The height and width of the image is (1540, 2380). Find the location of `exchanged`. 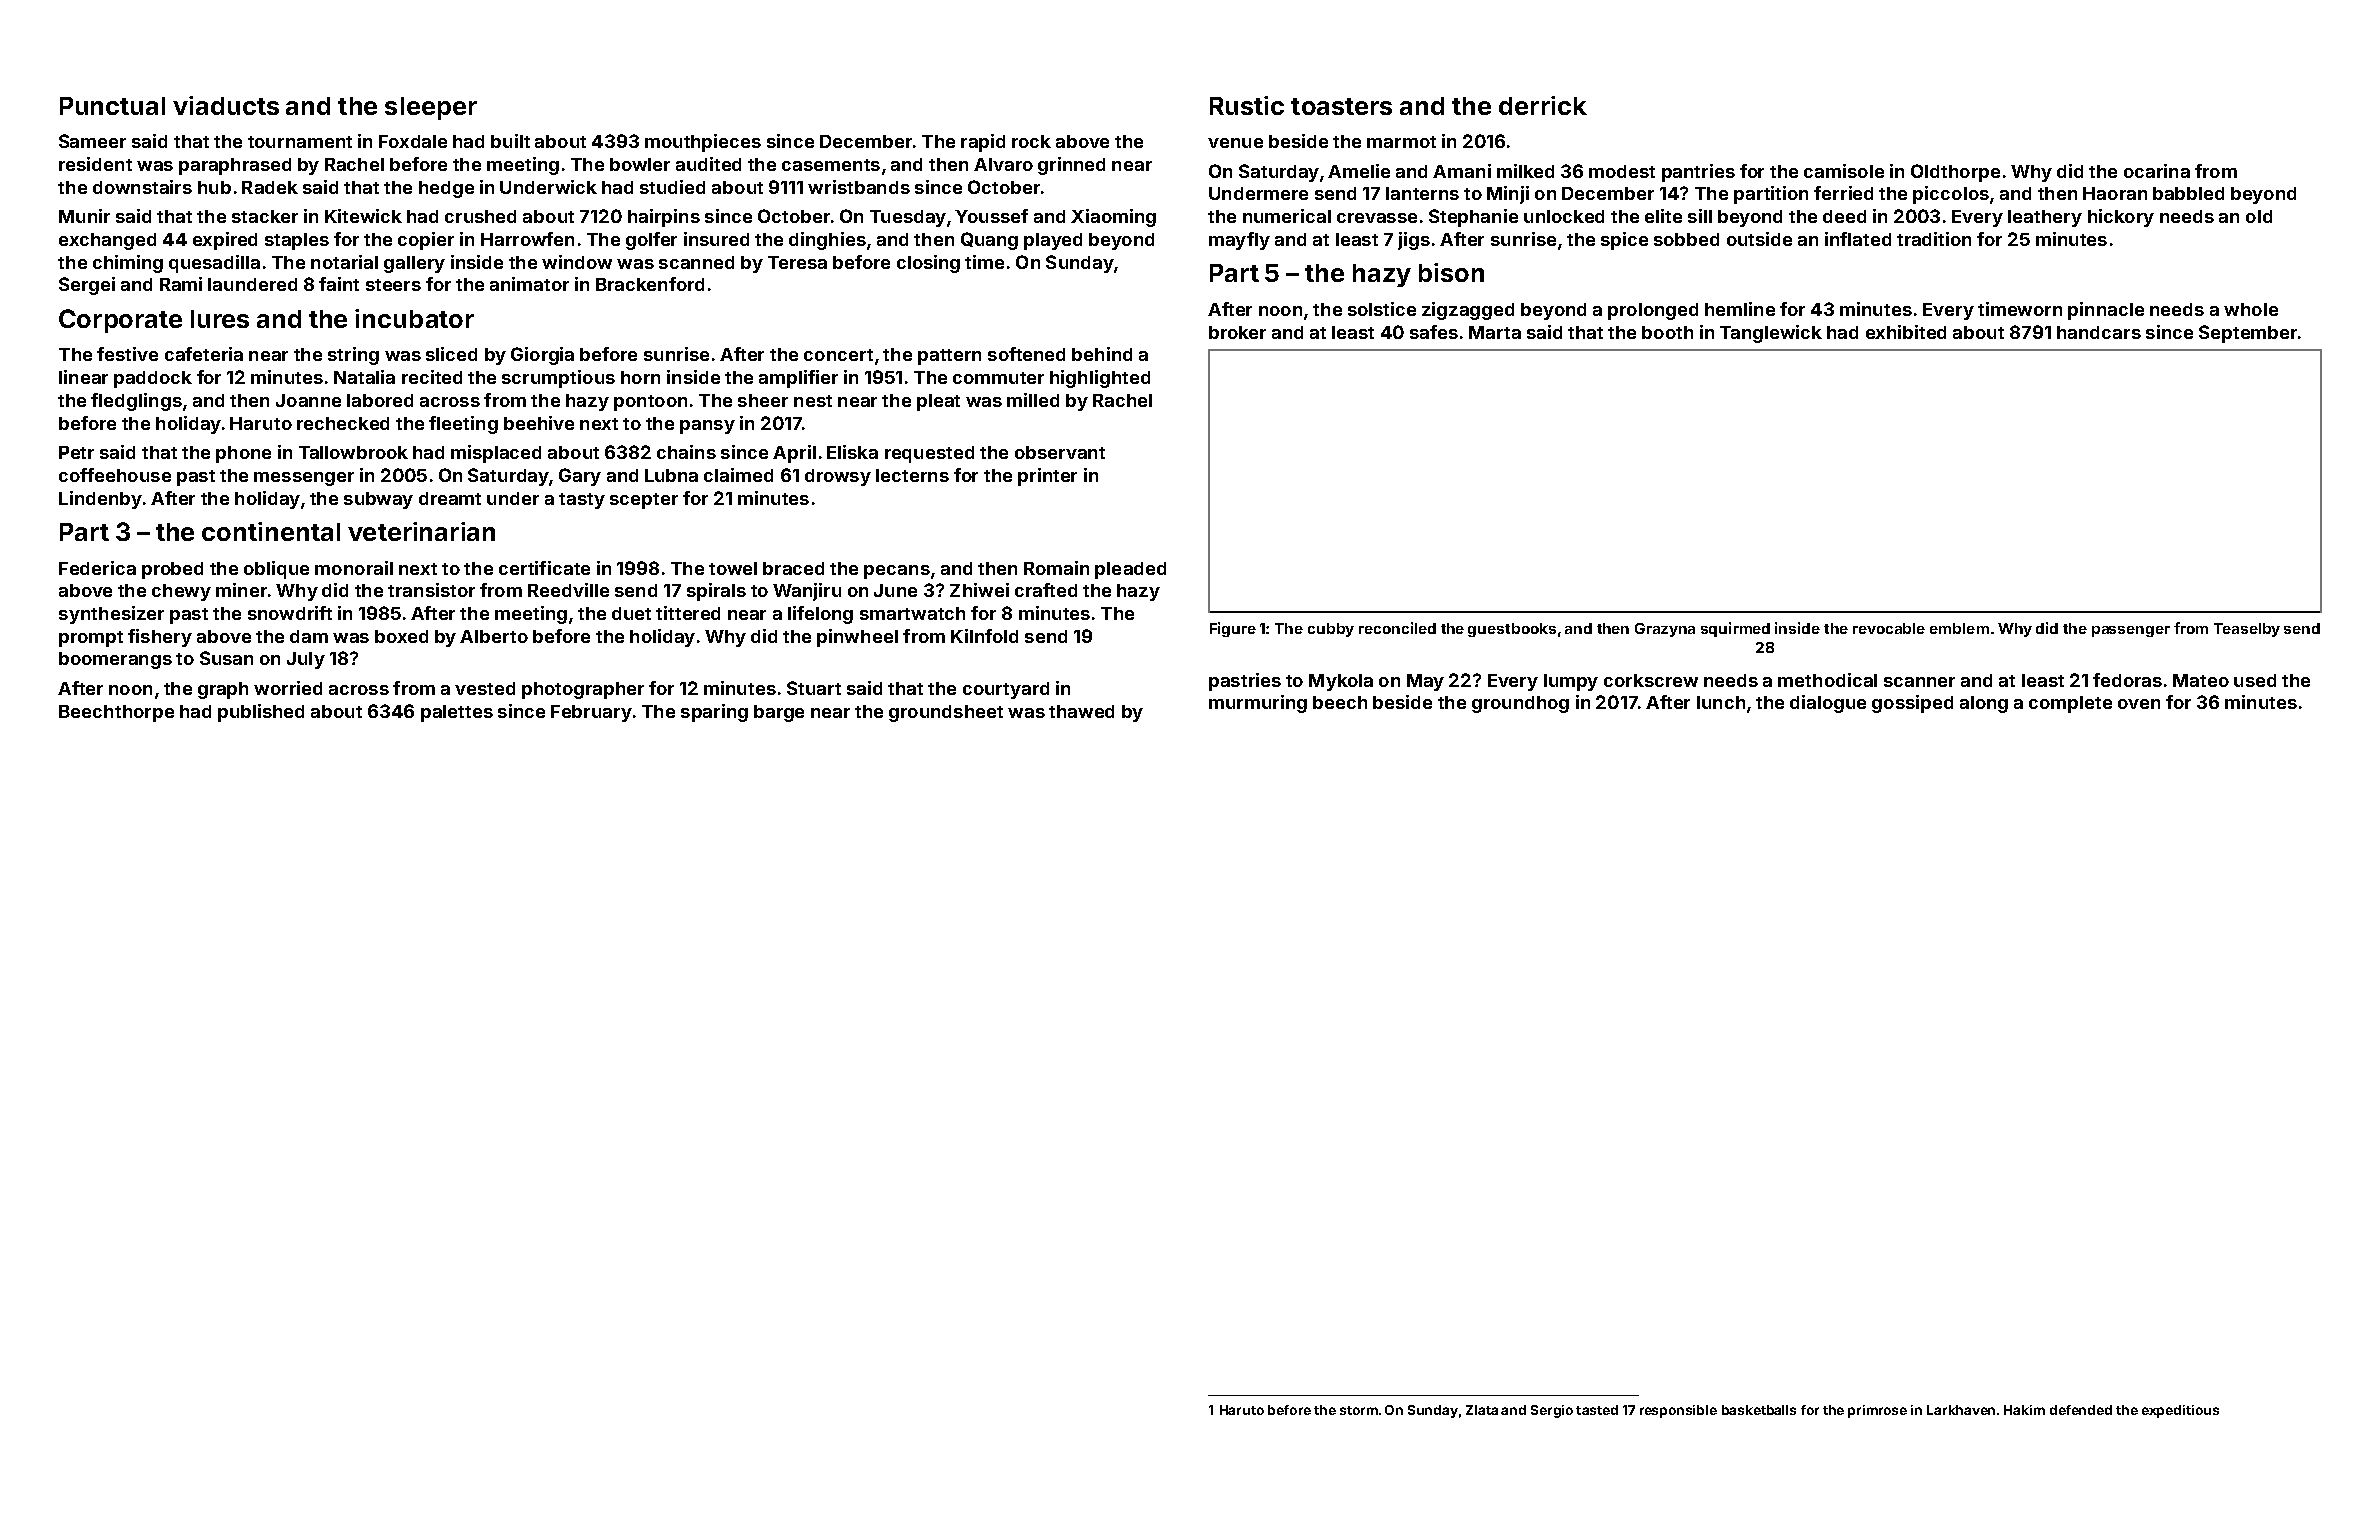

exchanged is located at coordinates (107, 241).
